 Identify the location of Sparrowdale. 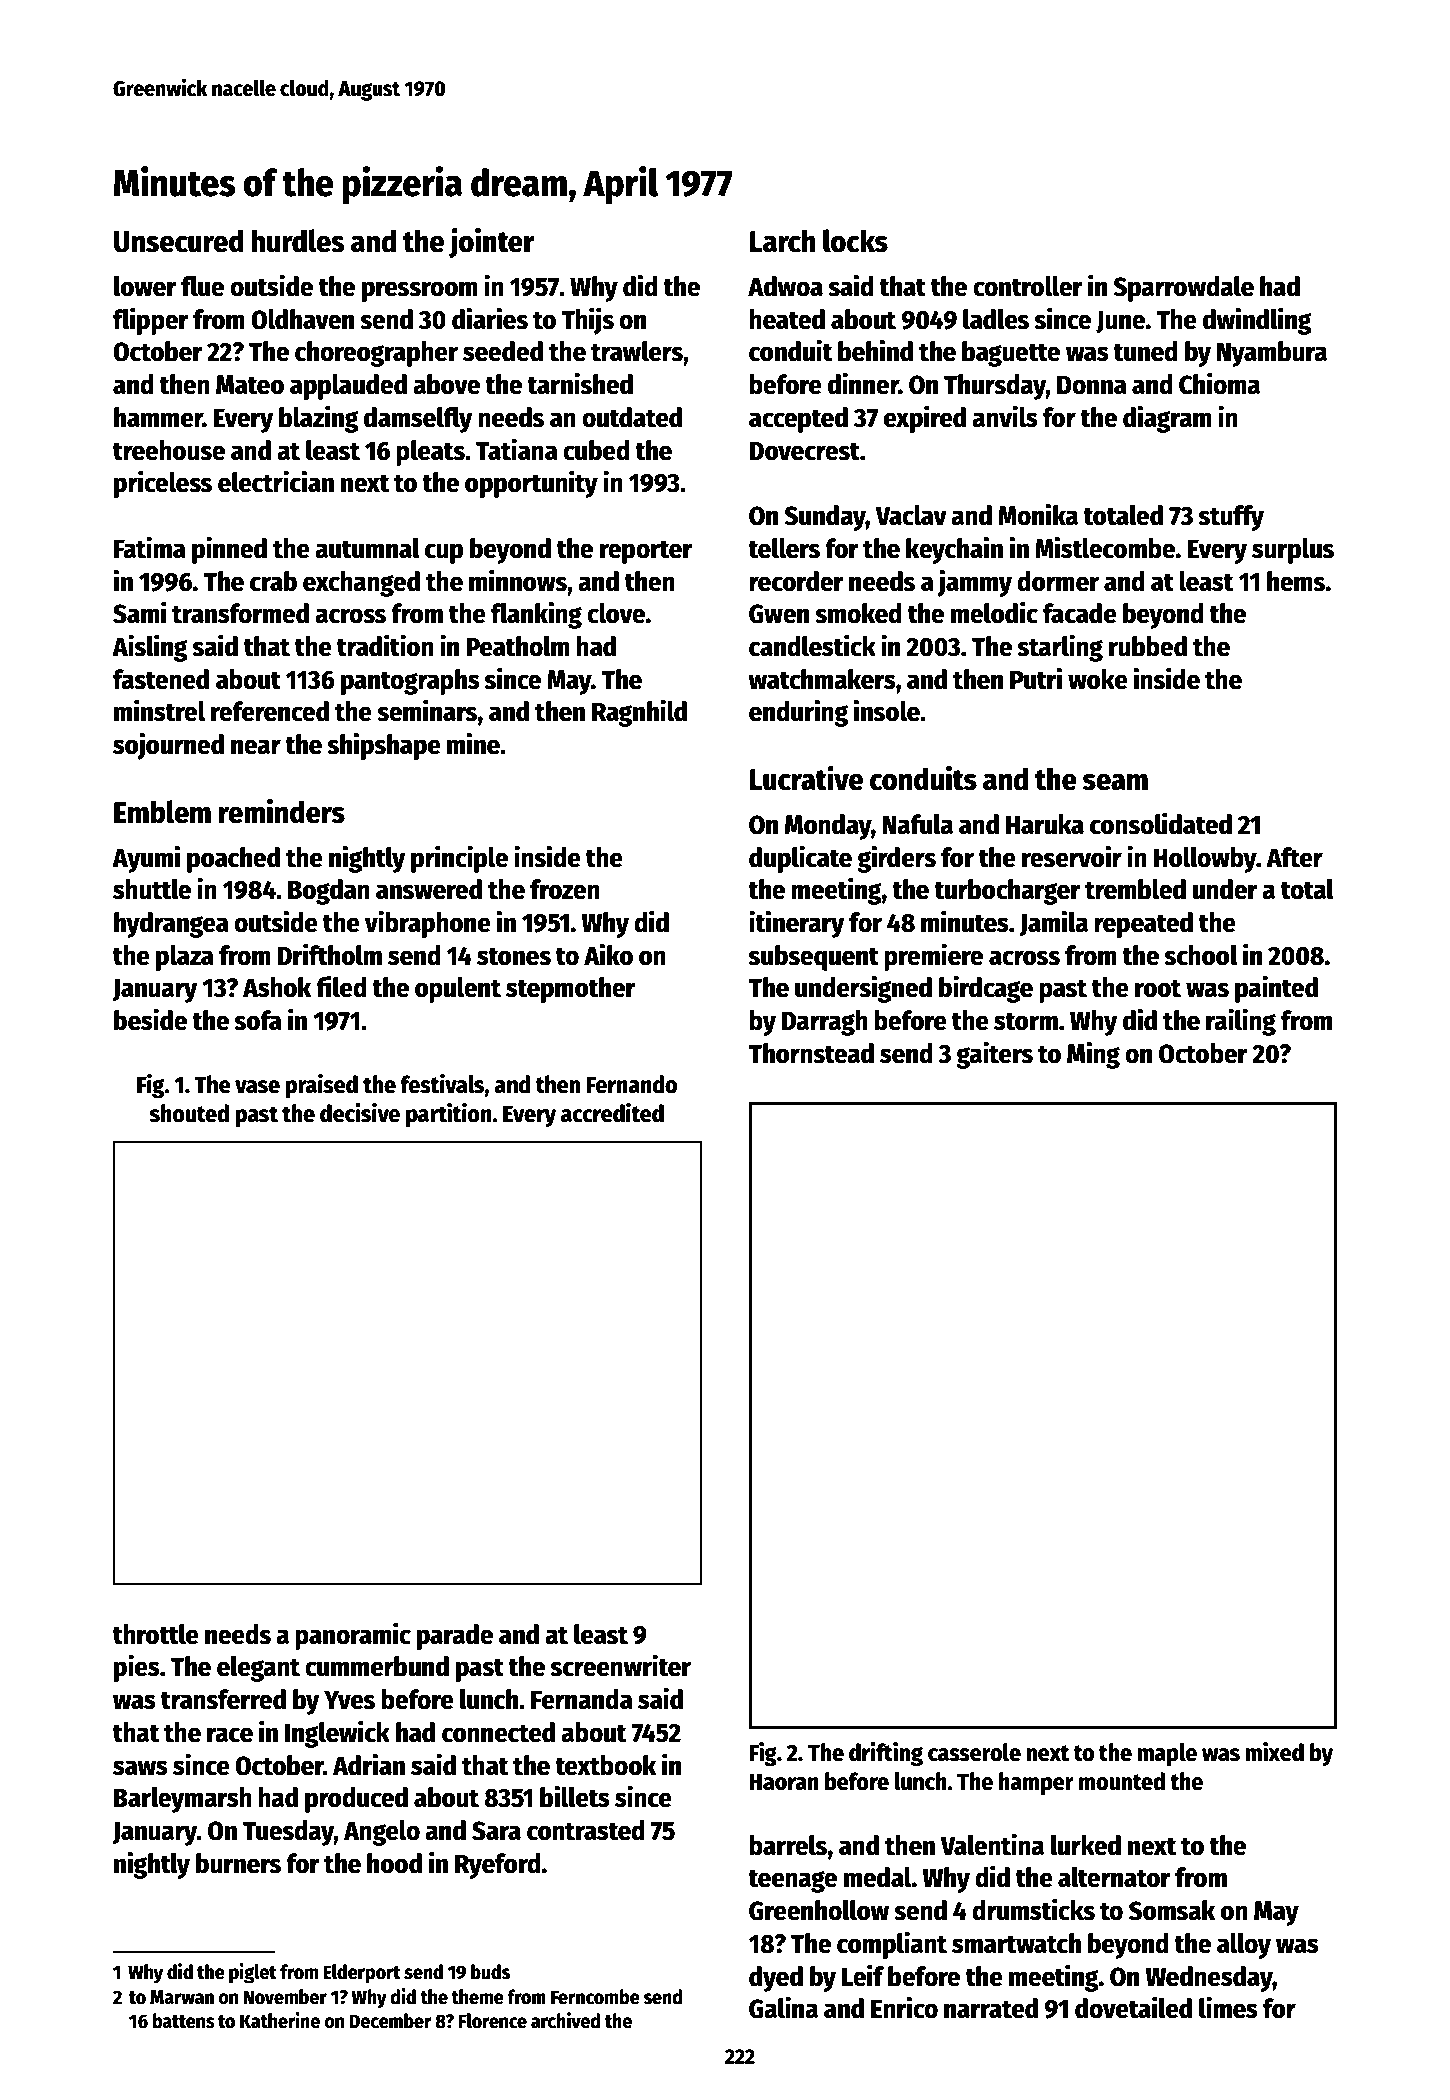
(1183, 289).
